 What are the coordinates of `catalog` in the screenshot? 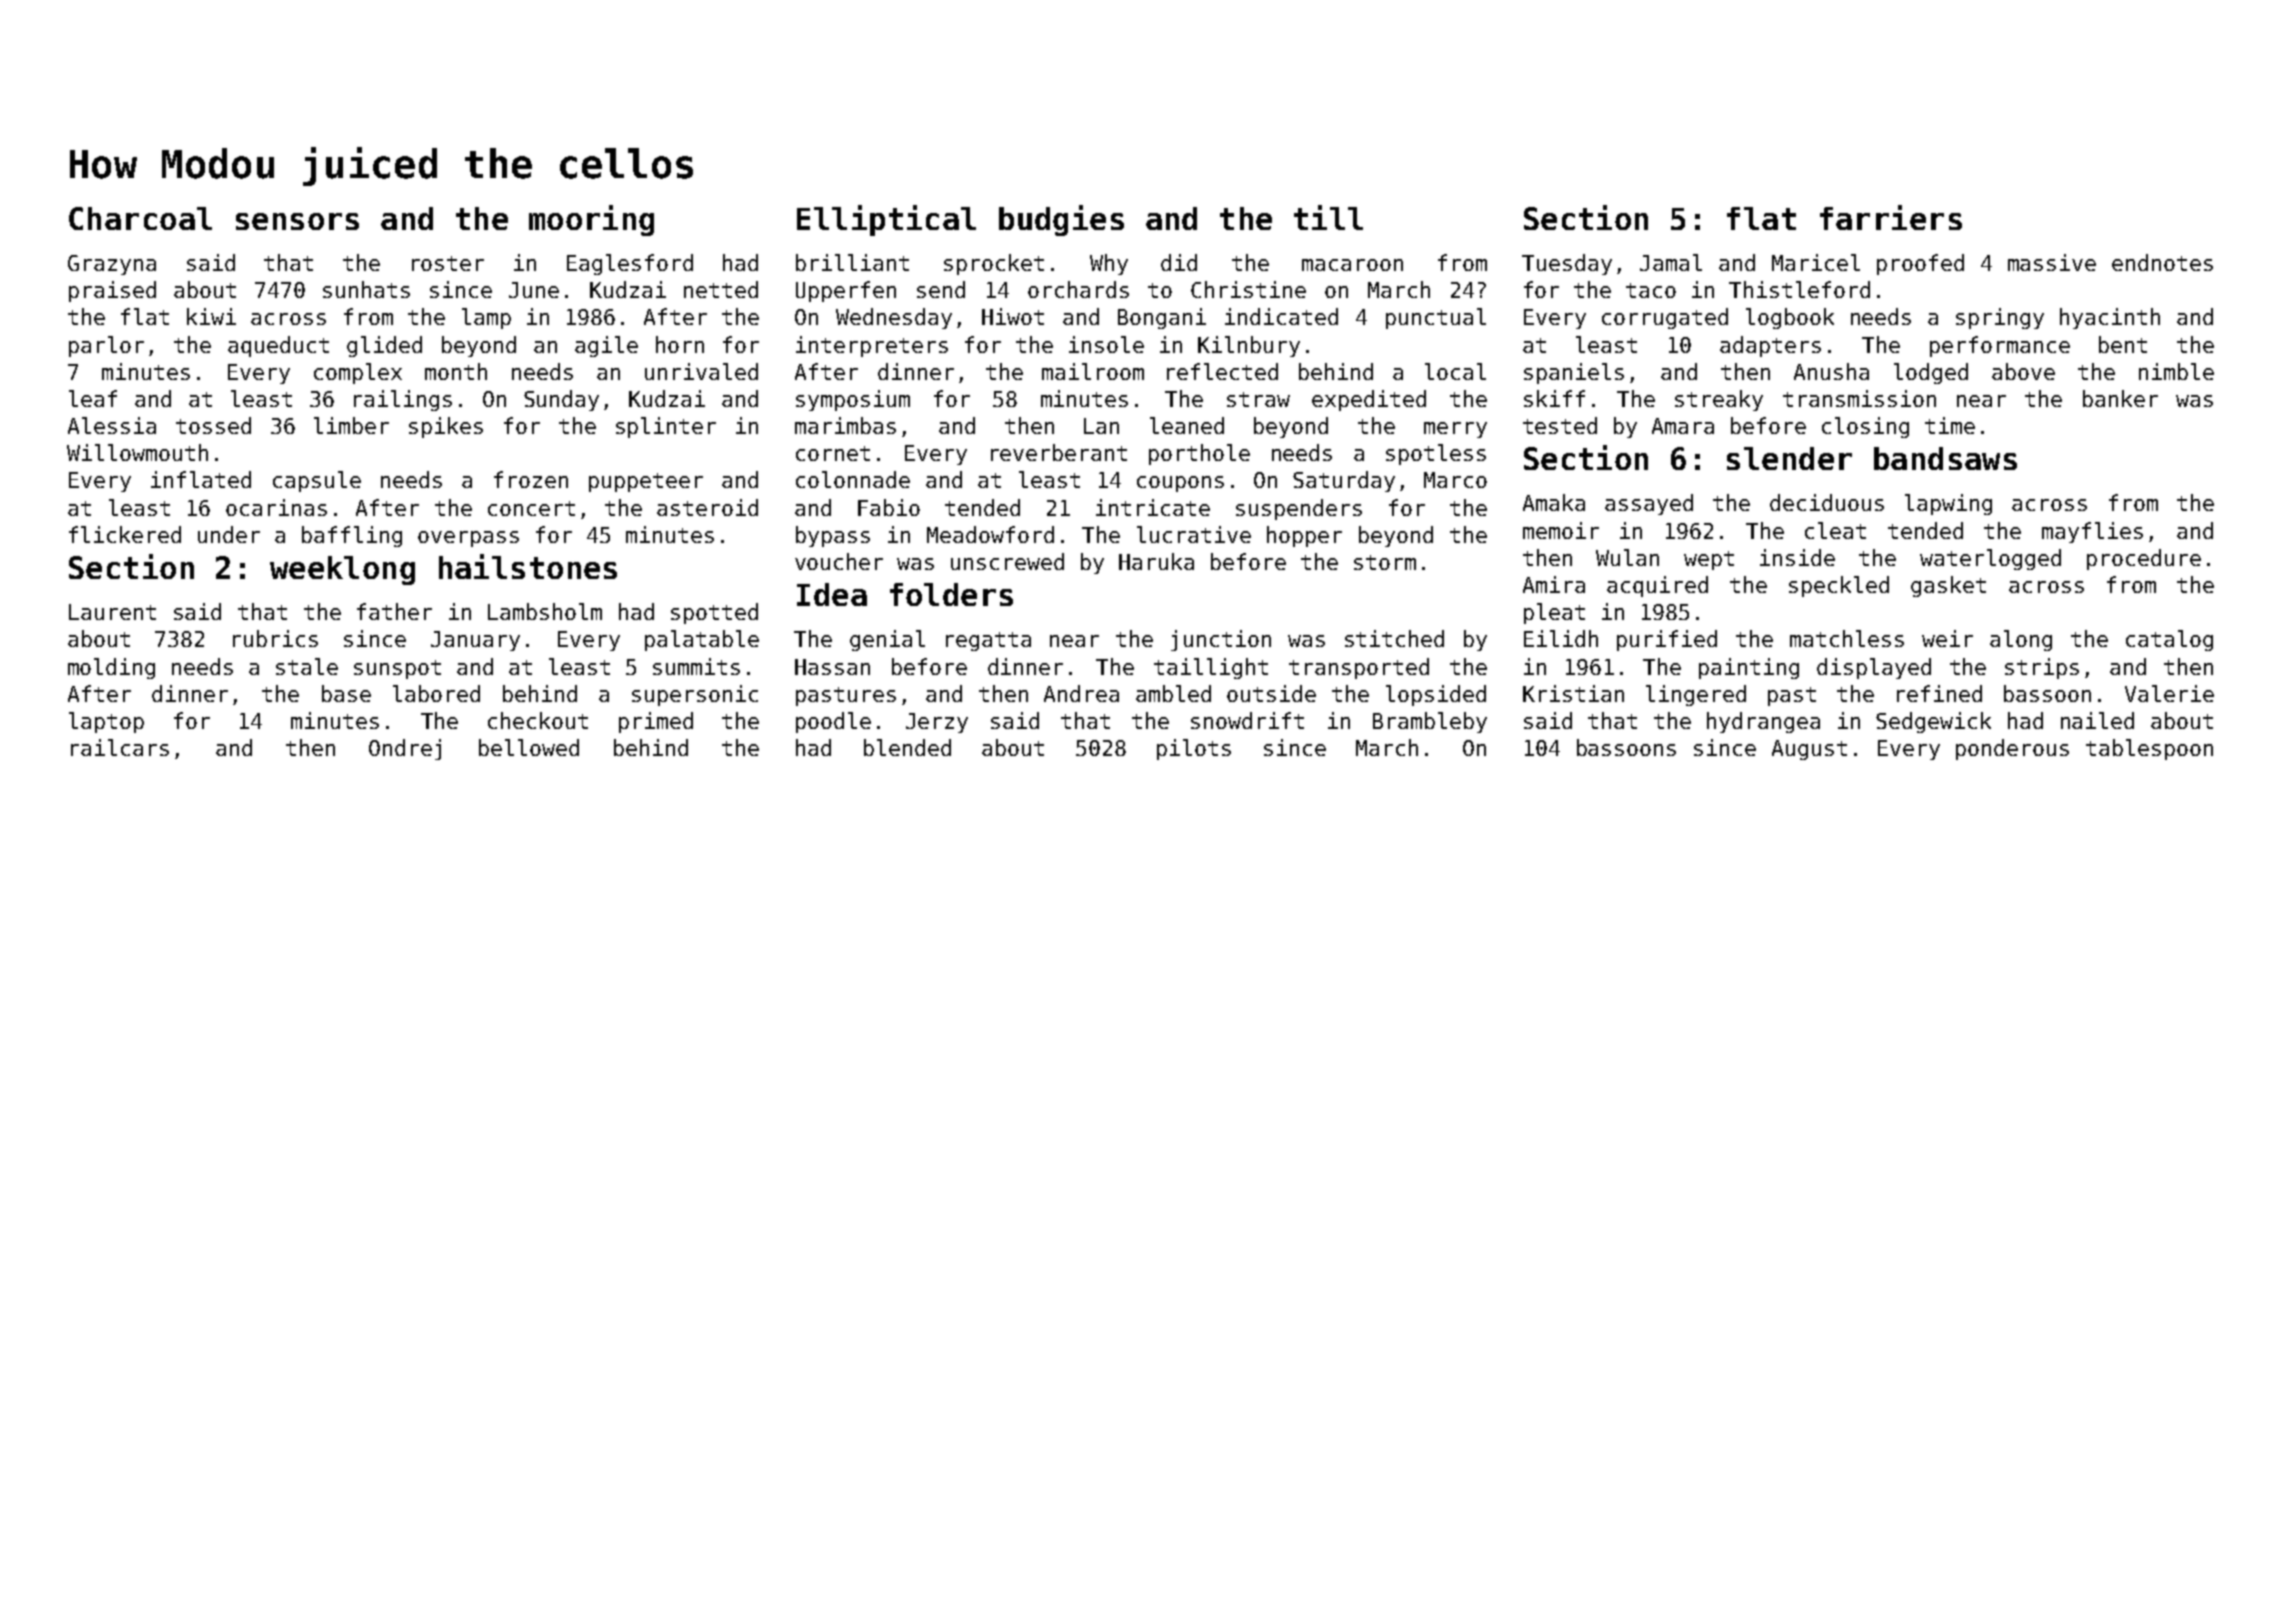 It's located at (2169, 640).
